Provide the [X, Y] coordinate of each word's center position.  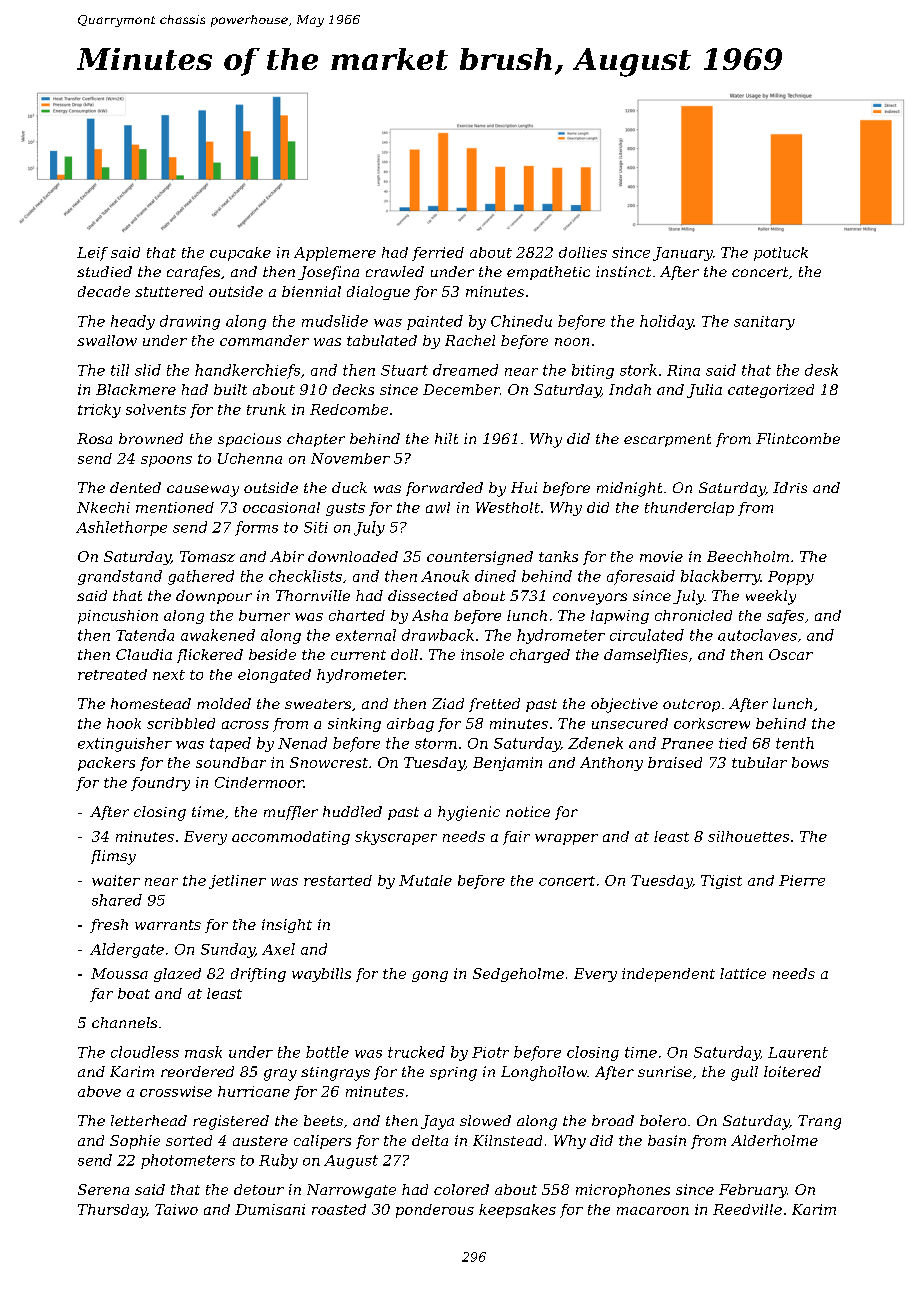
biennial [311, 291]
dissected [423, 595]
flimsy [113, 857]
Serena [103, 1189]
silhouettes [748, 836]
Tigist [721, 882]
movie [661, 556]
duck [349, 487]
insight [287, 926]
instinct [623, 271]
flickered [210, 656]
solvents [156, 409]
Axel [278, 949]
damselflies [646, 656]
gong [430, 976]
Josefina [328, 273]
